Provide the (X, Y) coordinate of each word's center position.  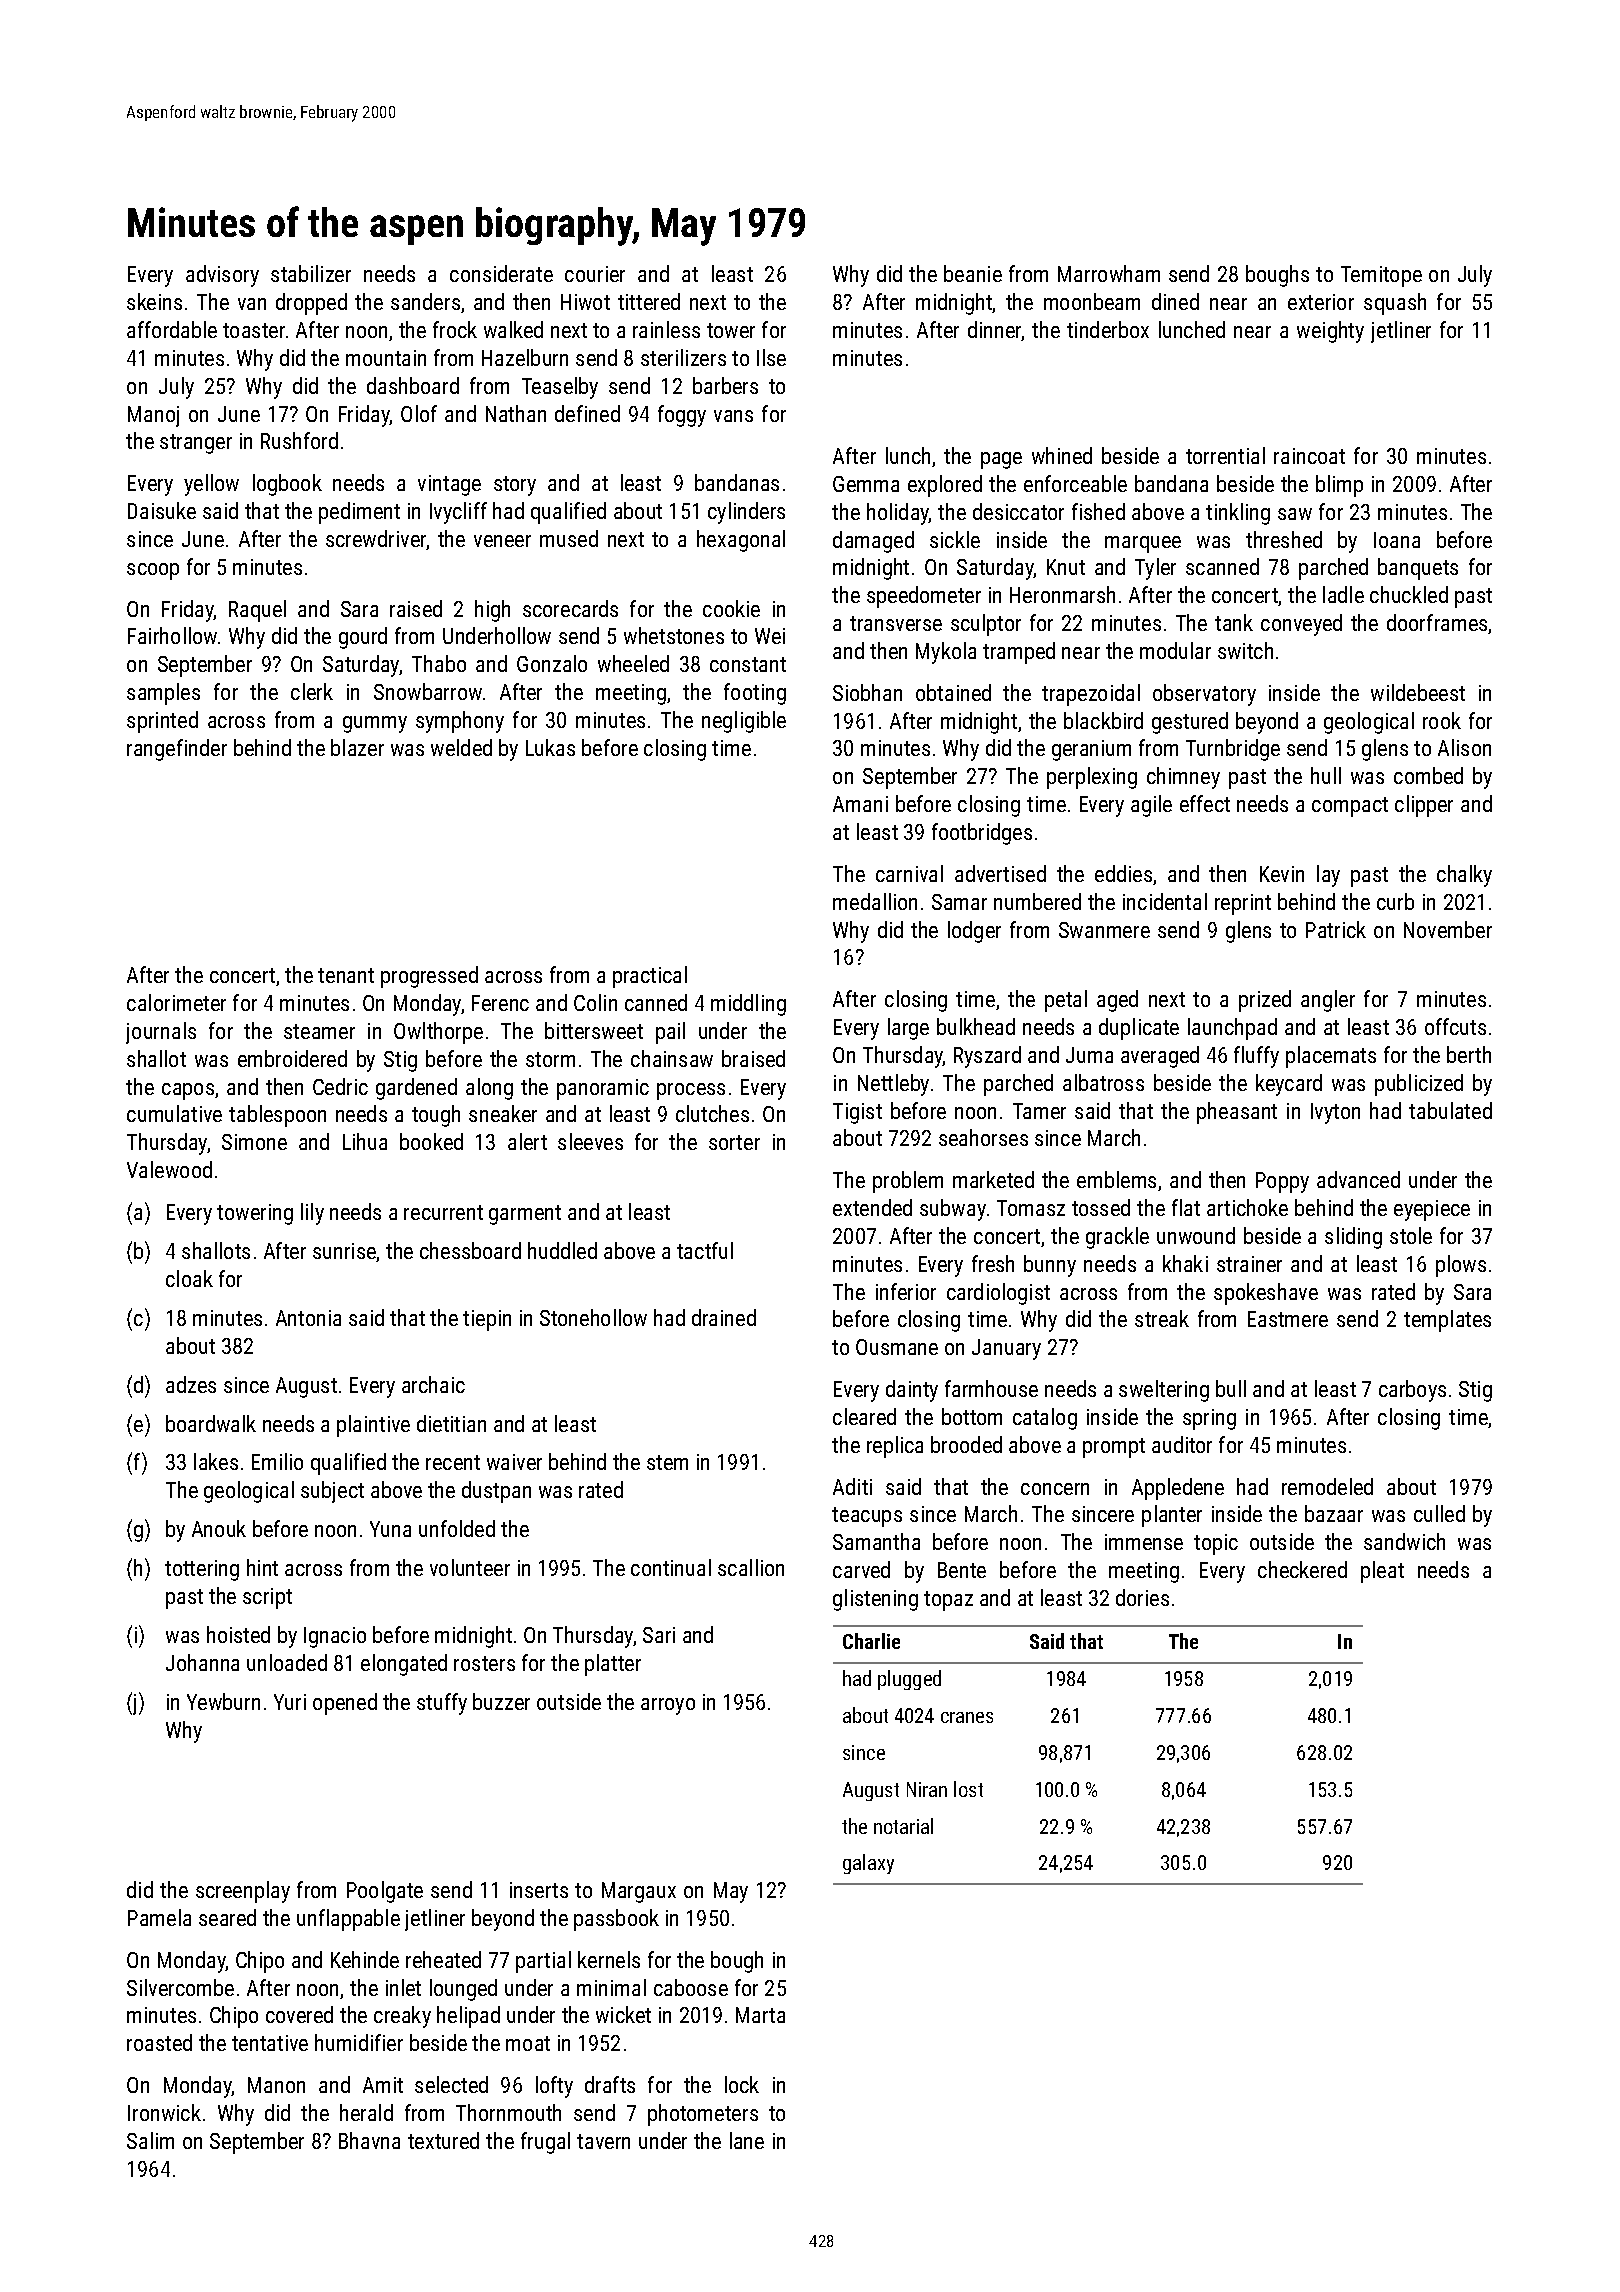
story (515, 486)
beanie (973, 273)
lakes (216, 1461)
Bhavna (369, 2140)
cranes (967, 1717)
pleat (1382, 1572)
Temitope (1381, 276)
